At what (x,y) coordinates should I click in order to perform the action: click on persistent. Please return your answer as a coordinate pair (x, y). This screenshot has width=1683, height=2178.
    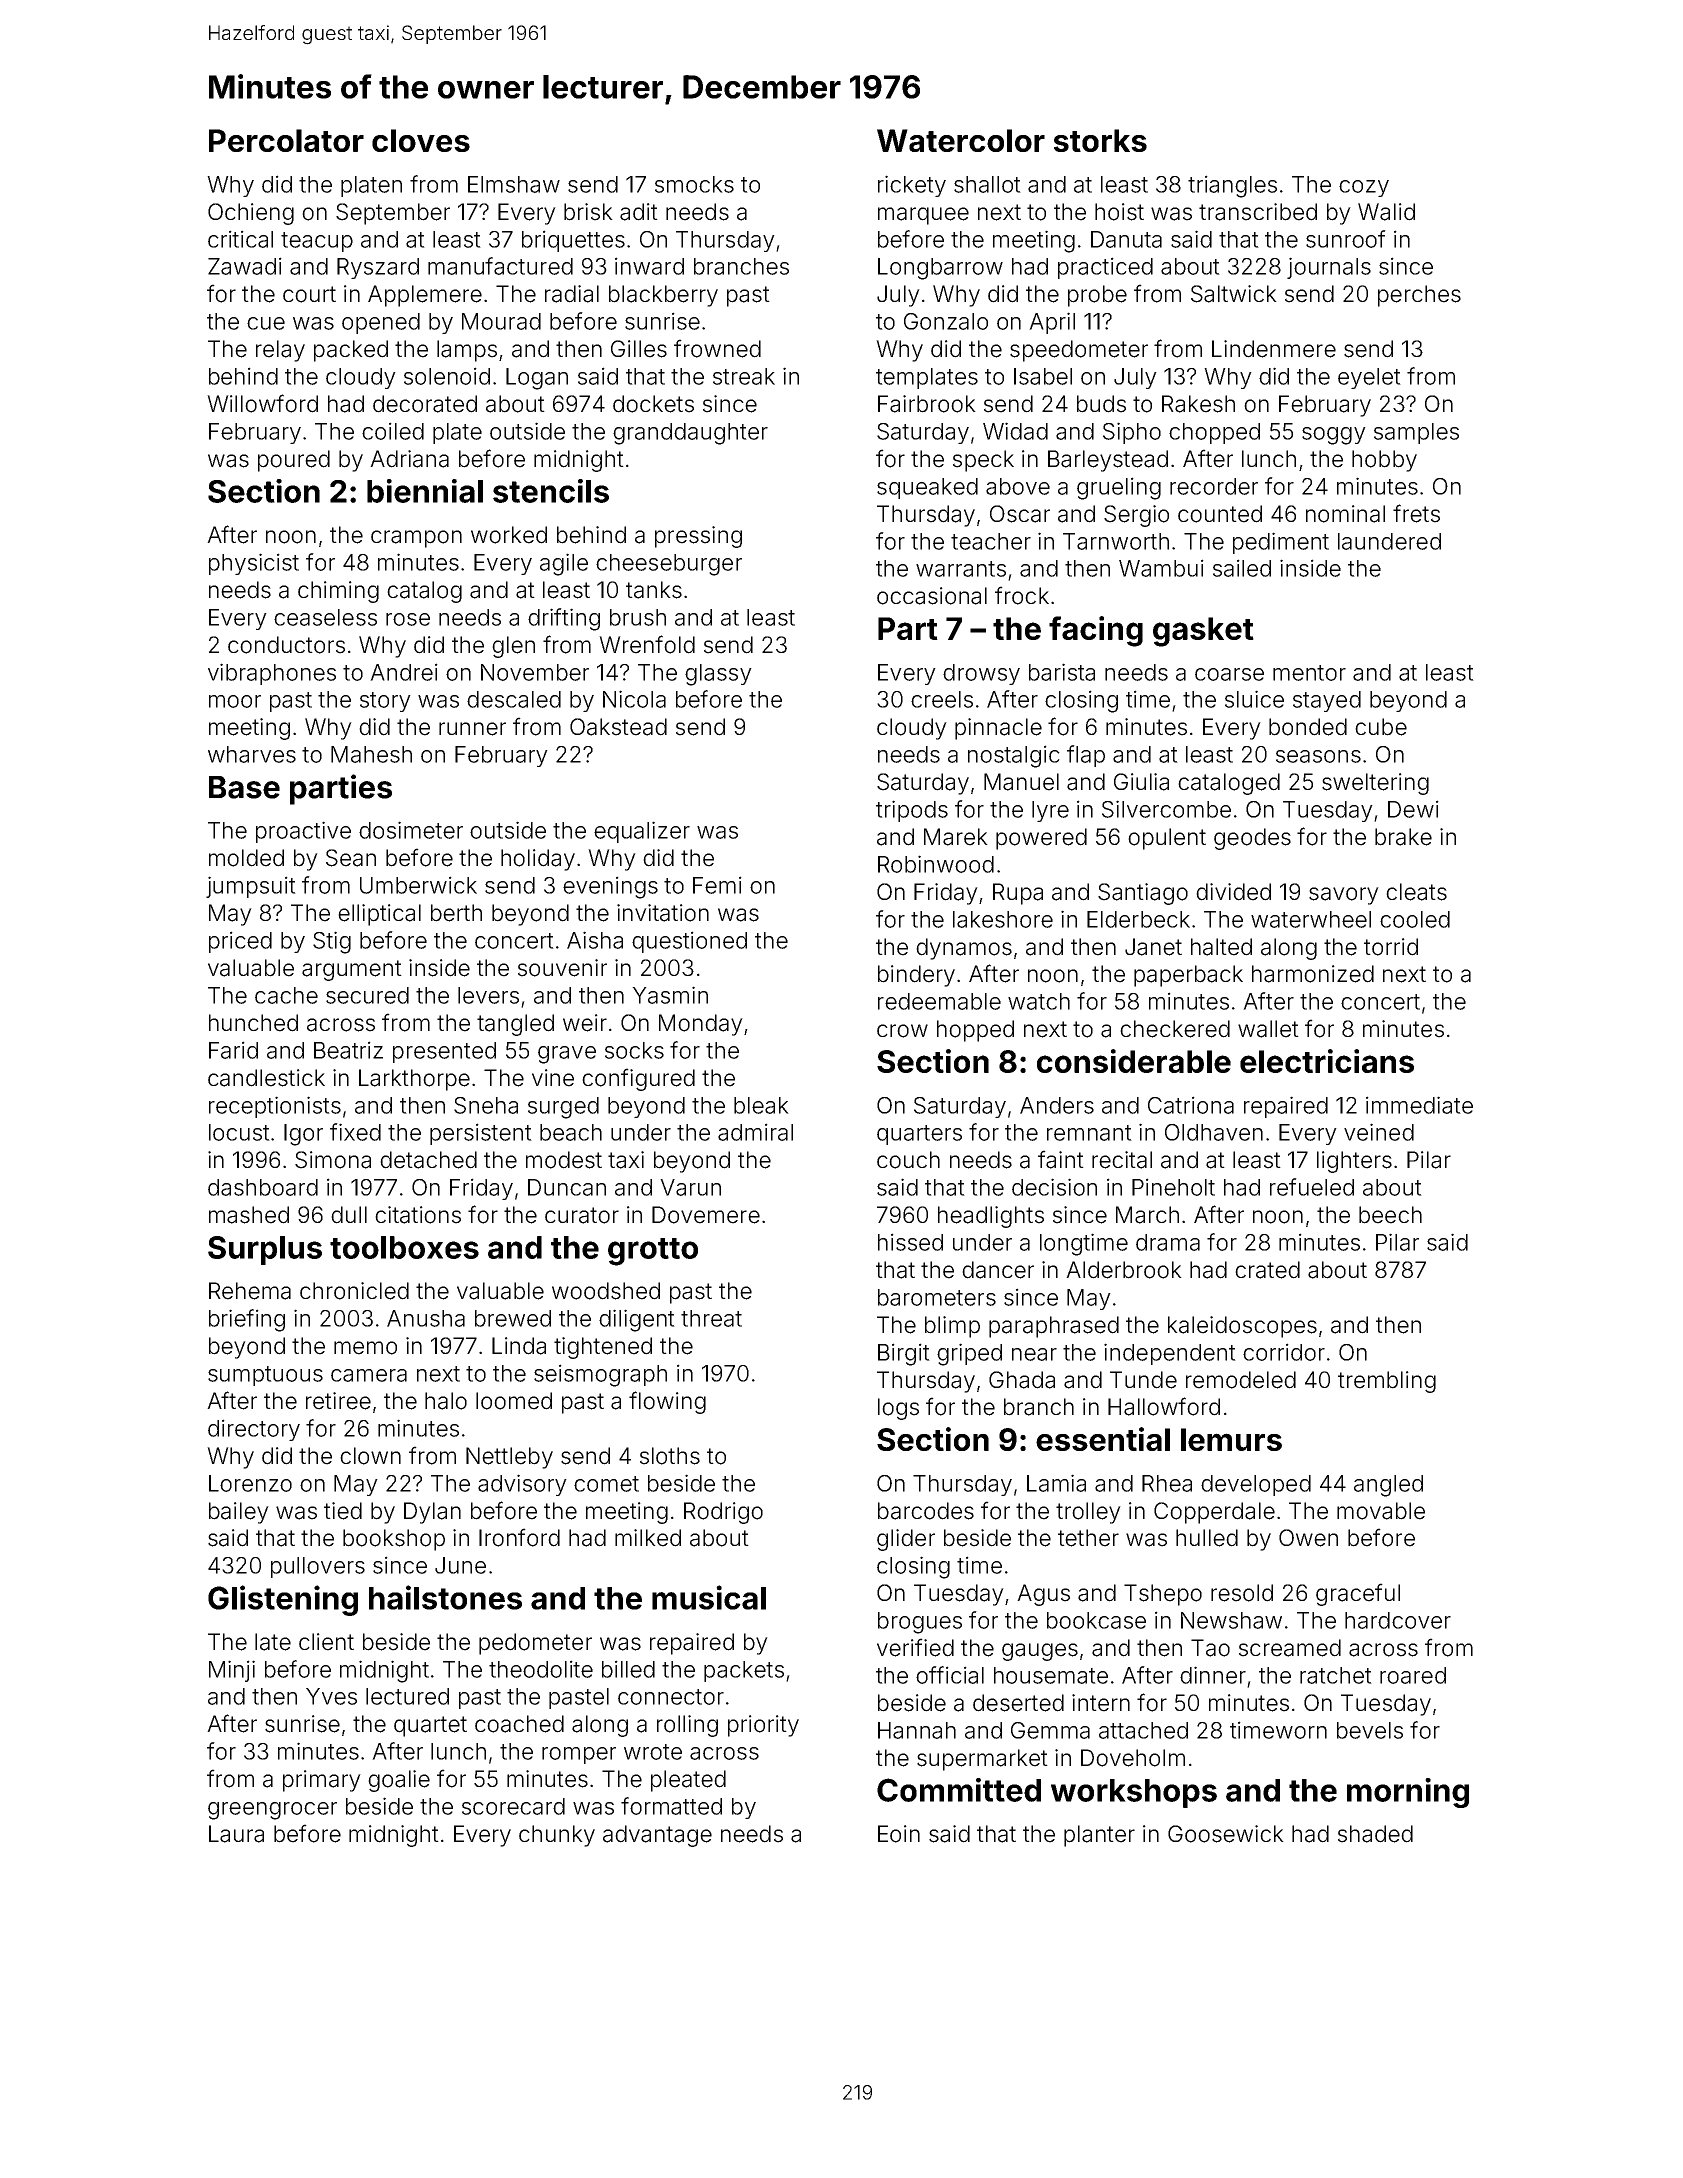
    Looking at the image, I should click on (481, 1134).
